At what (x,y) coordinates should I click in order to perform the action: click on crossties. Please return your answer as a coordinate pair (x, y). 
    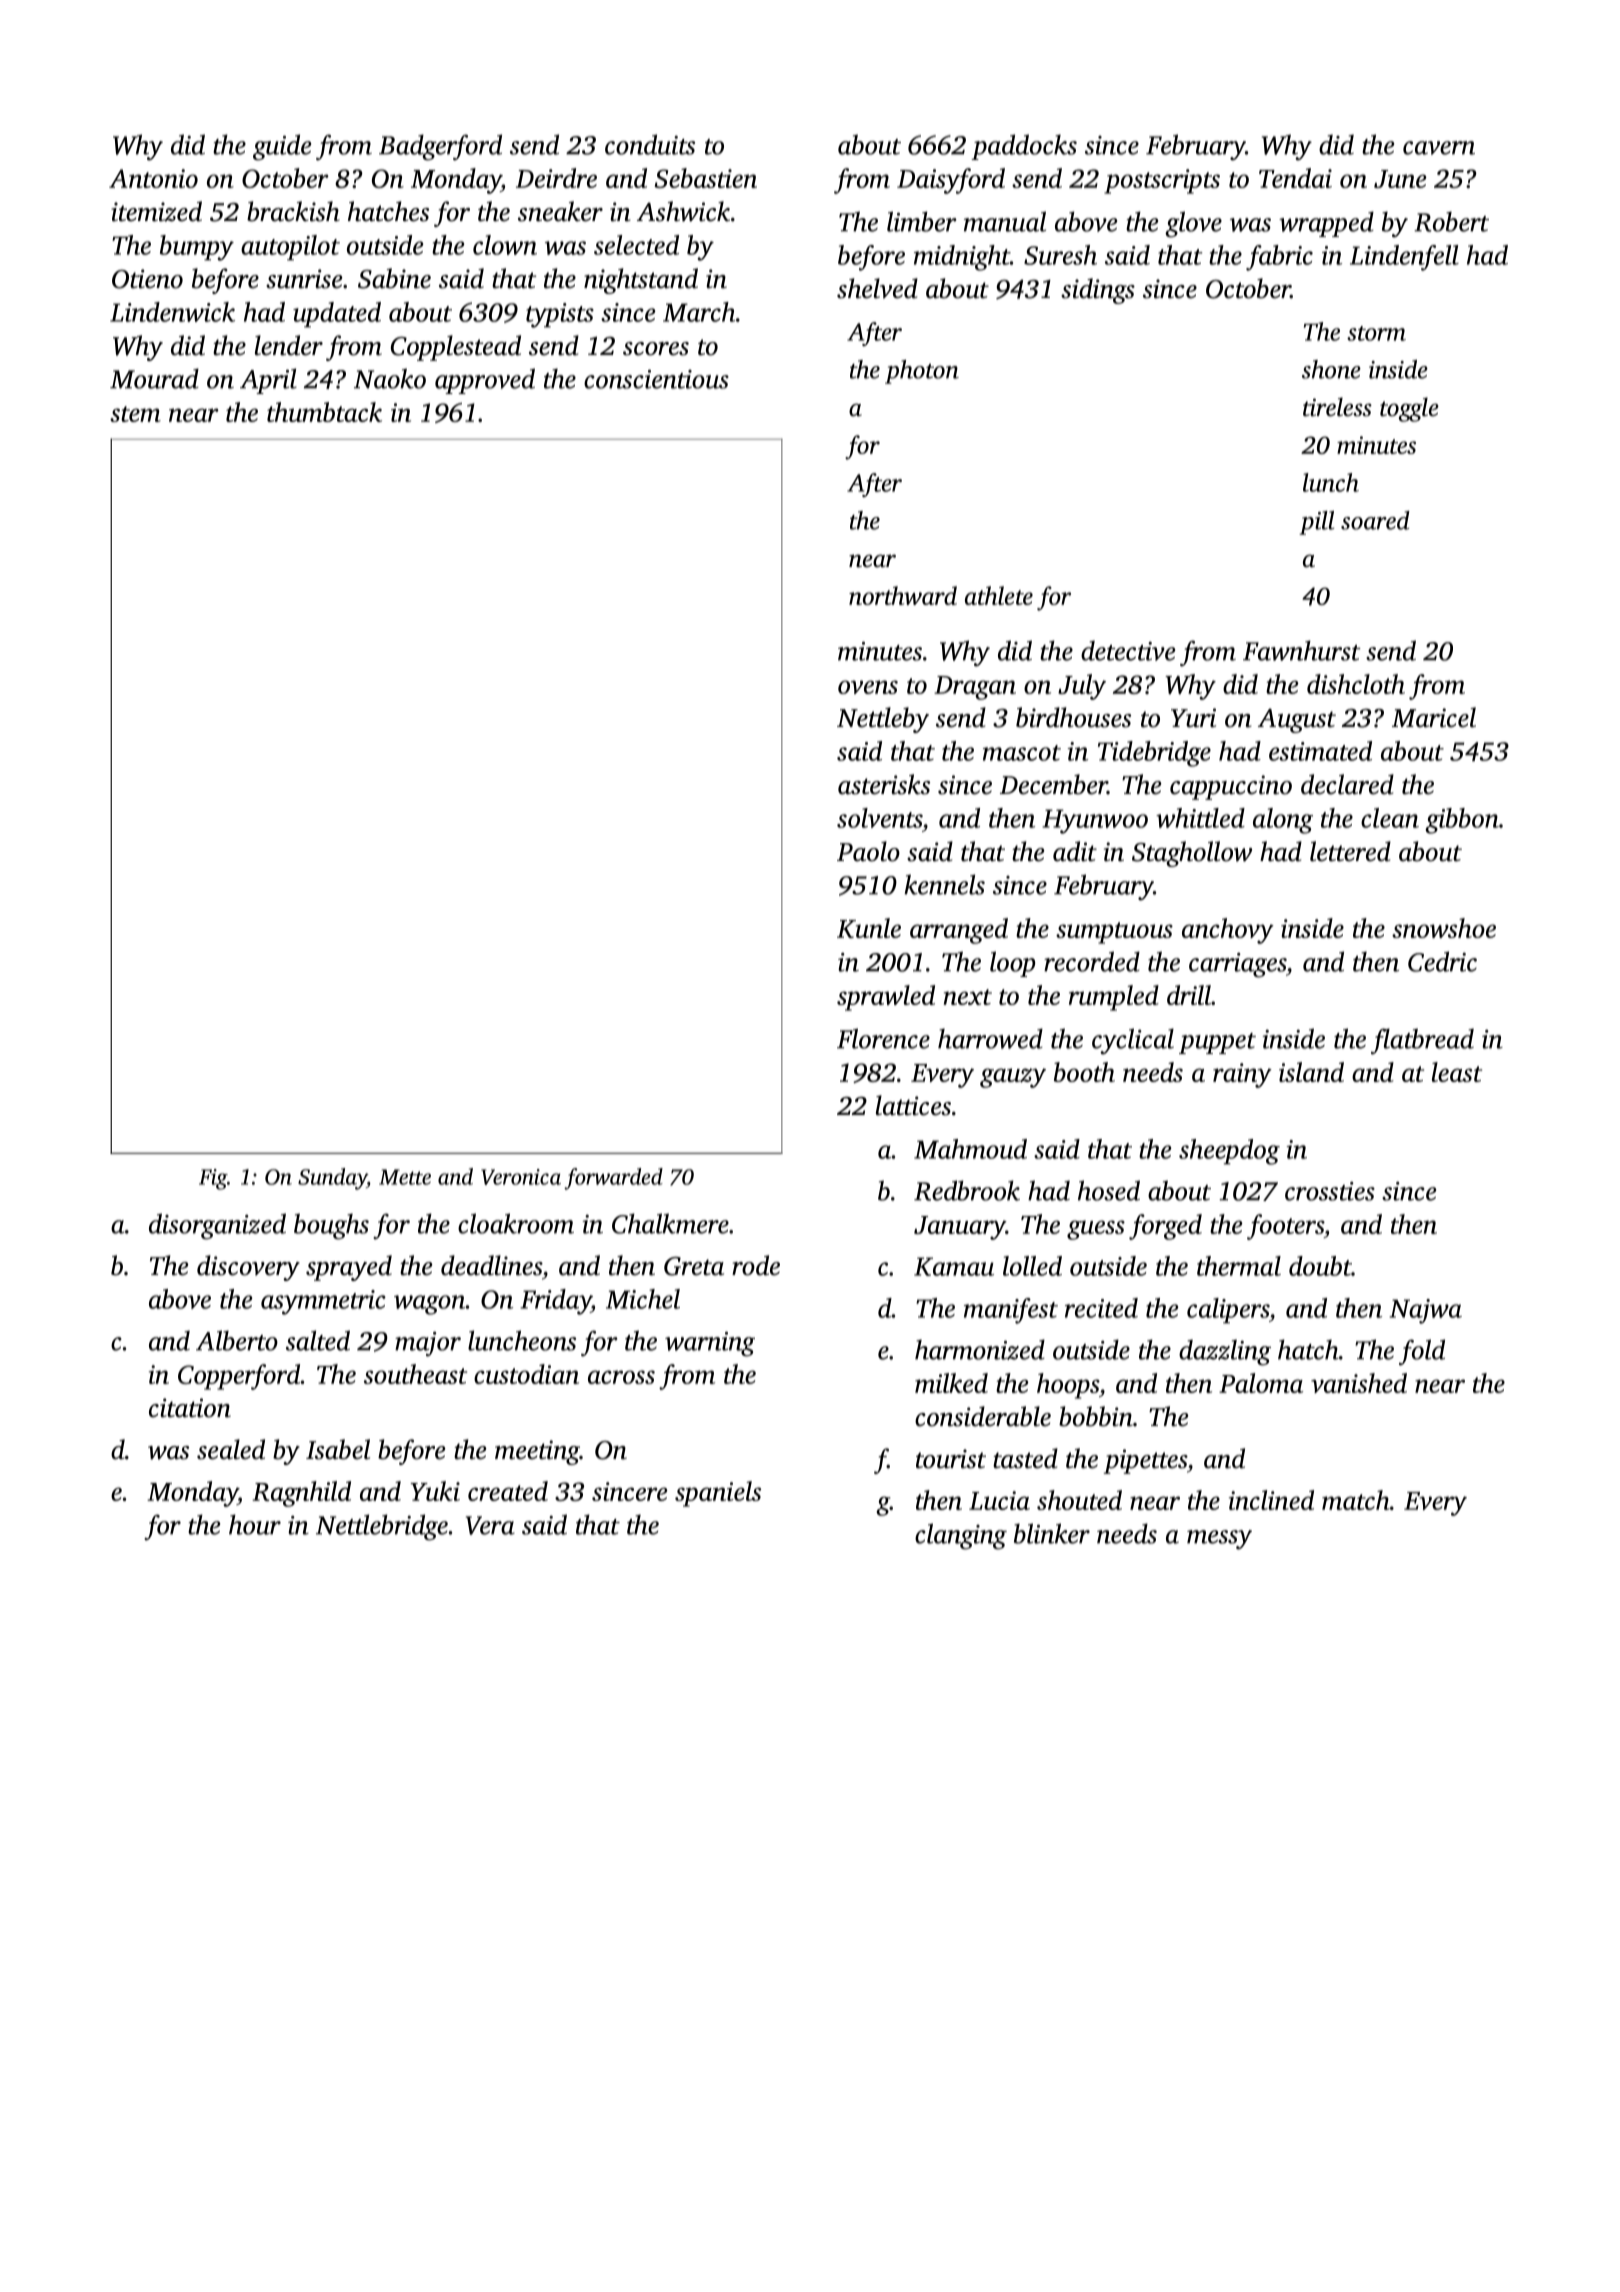
    Looking at the image, I should click on (1330, 1191).
